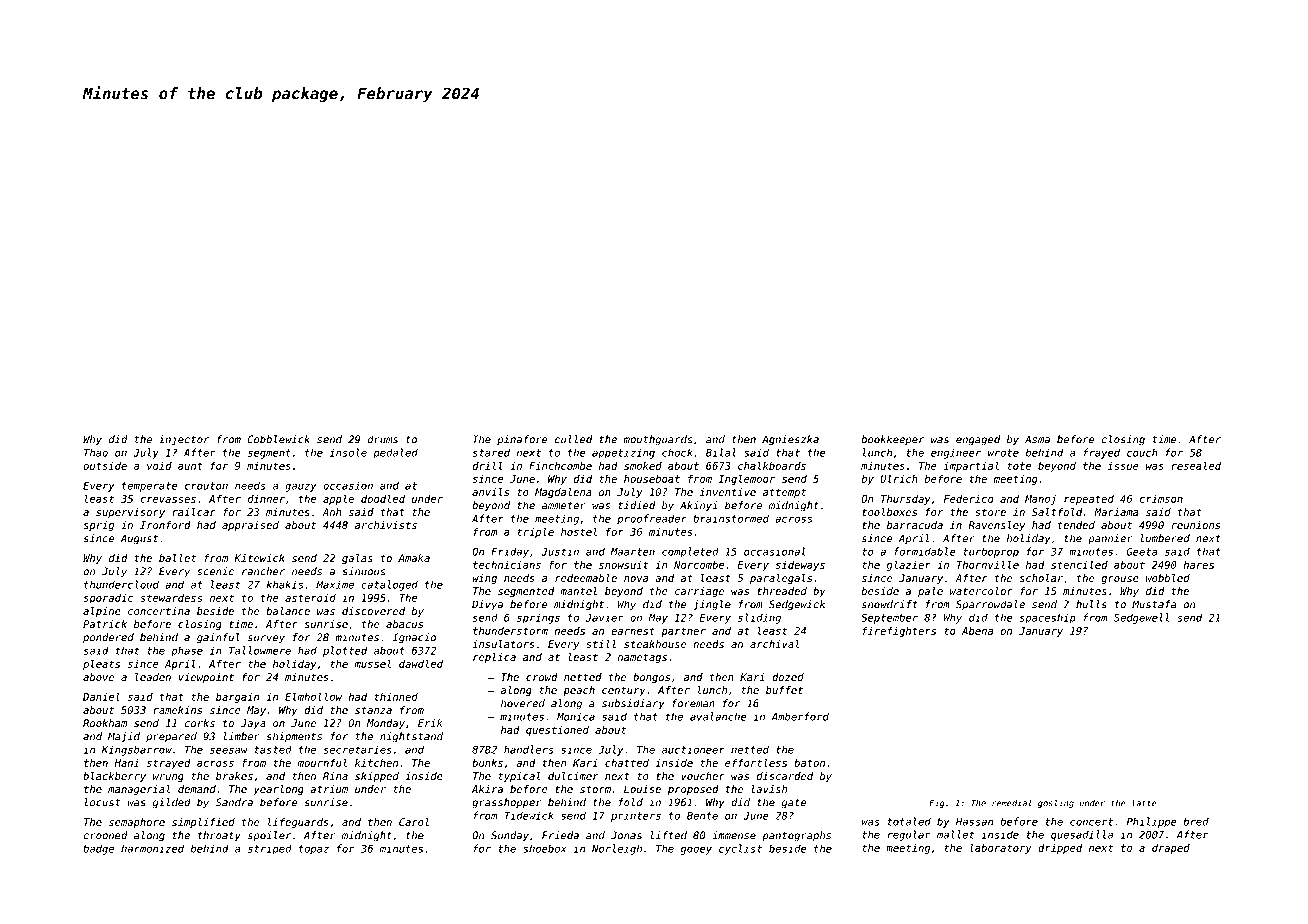  What do you see at coordinates (1142, 452) in the screenshot?
I see `couch` at bounding box center [1142, 452].
